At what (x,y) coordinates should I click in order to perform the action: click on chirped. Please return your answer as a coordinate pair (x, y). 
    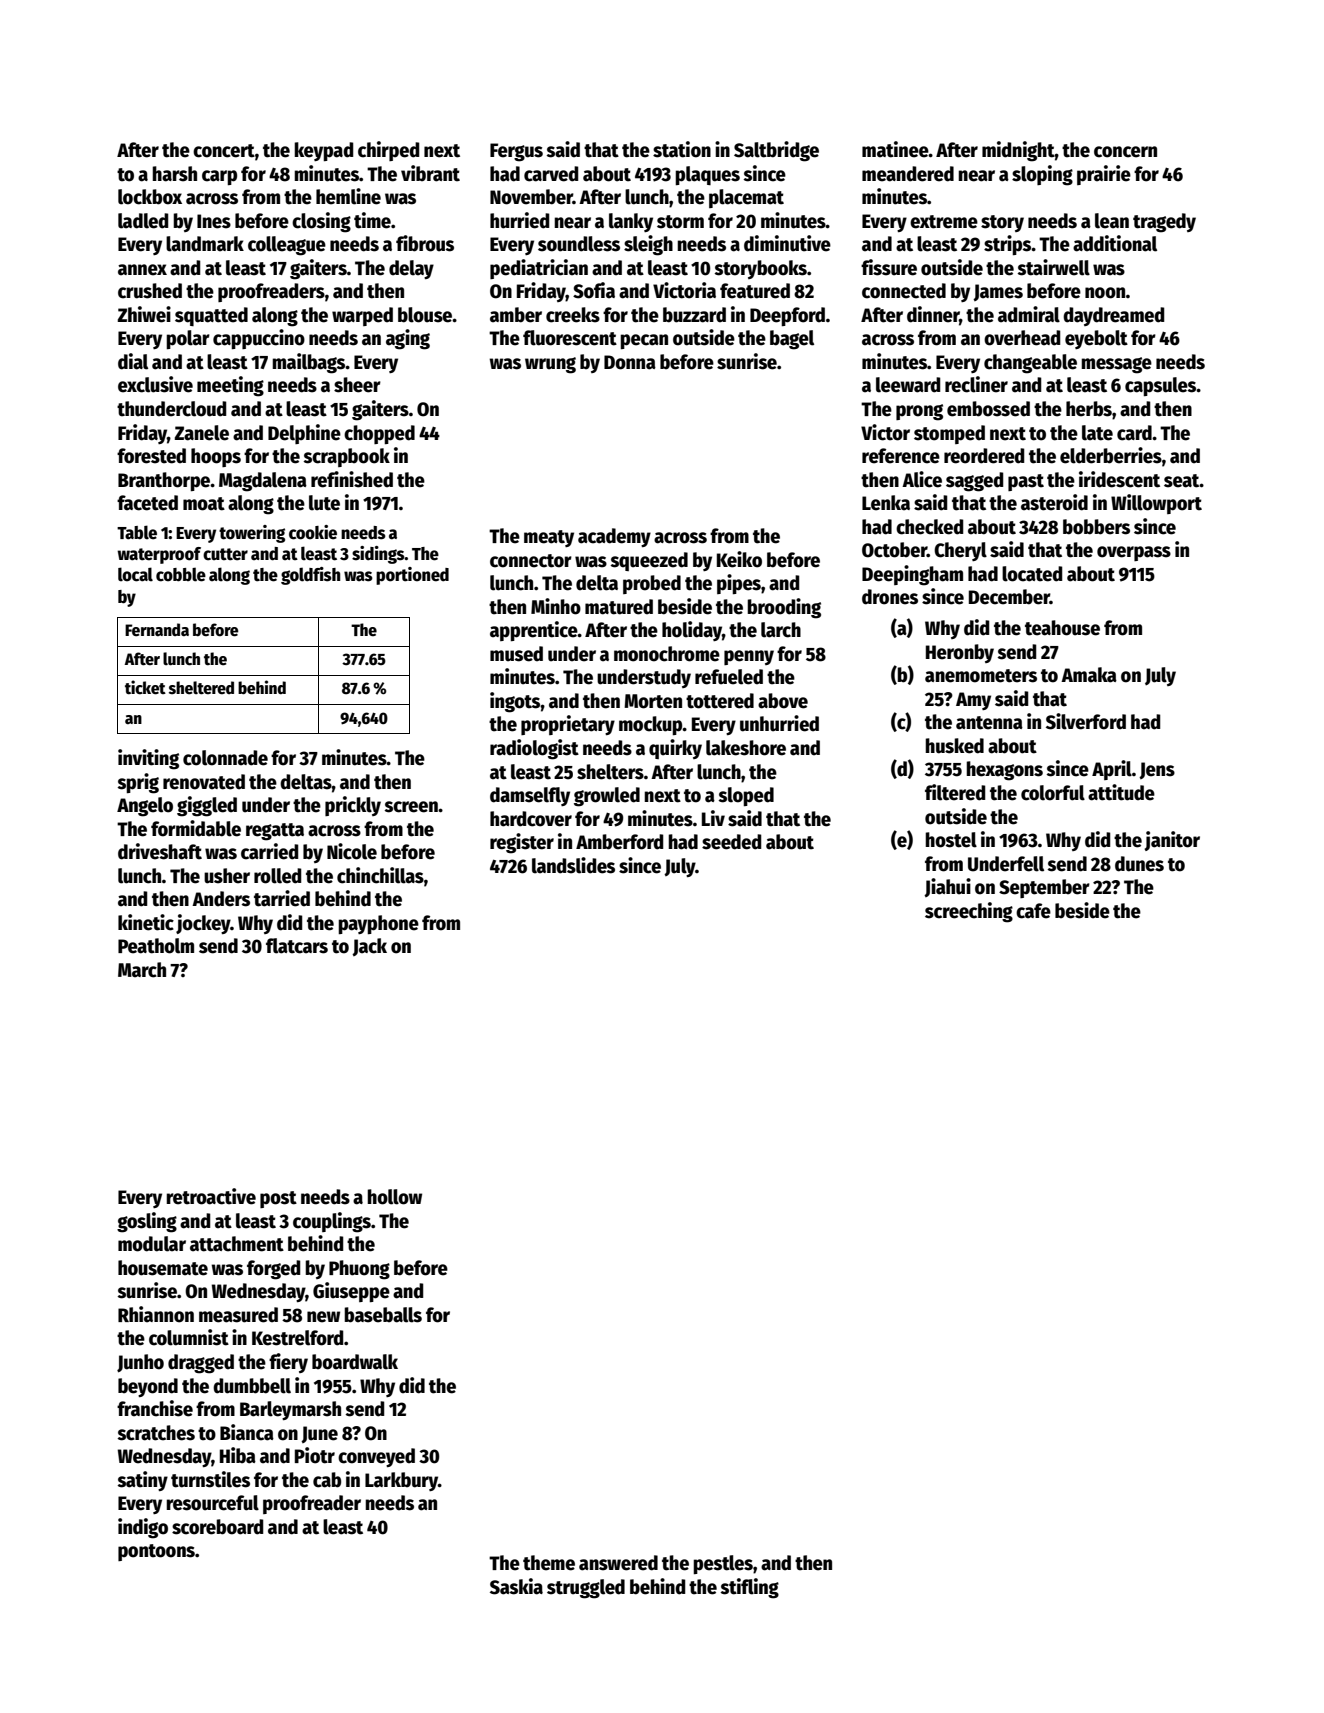
    Looking at the image, I should click on (388, 151).
